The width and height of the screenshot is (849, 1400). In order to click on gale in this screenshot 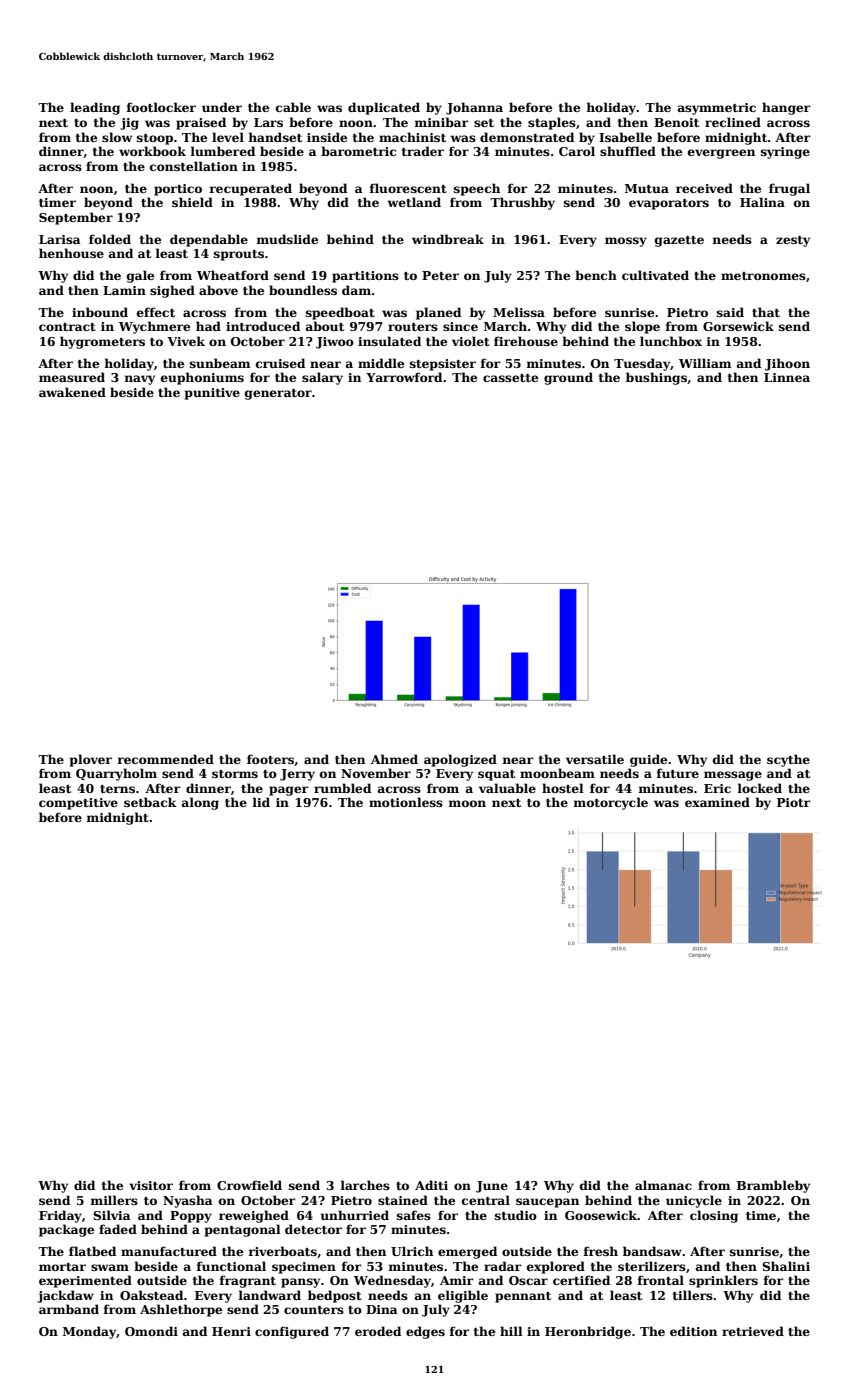, I will do `click(140, 276)`.
